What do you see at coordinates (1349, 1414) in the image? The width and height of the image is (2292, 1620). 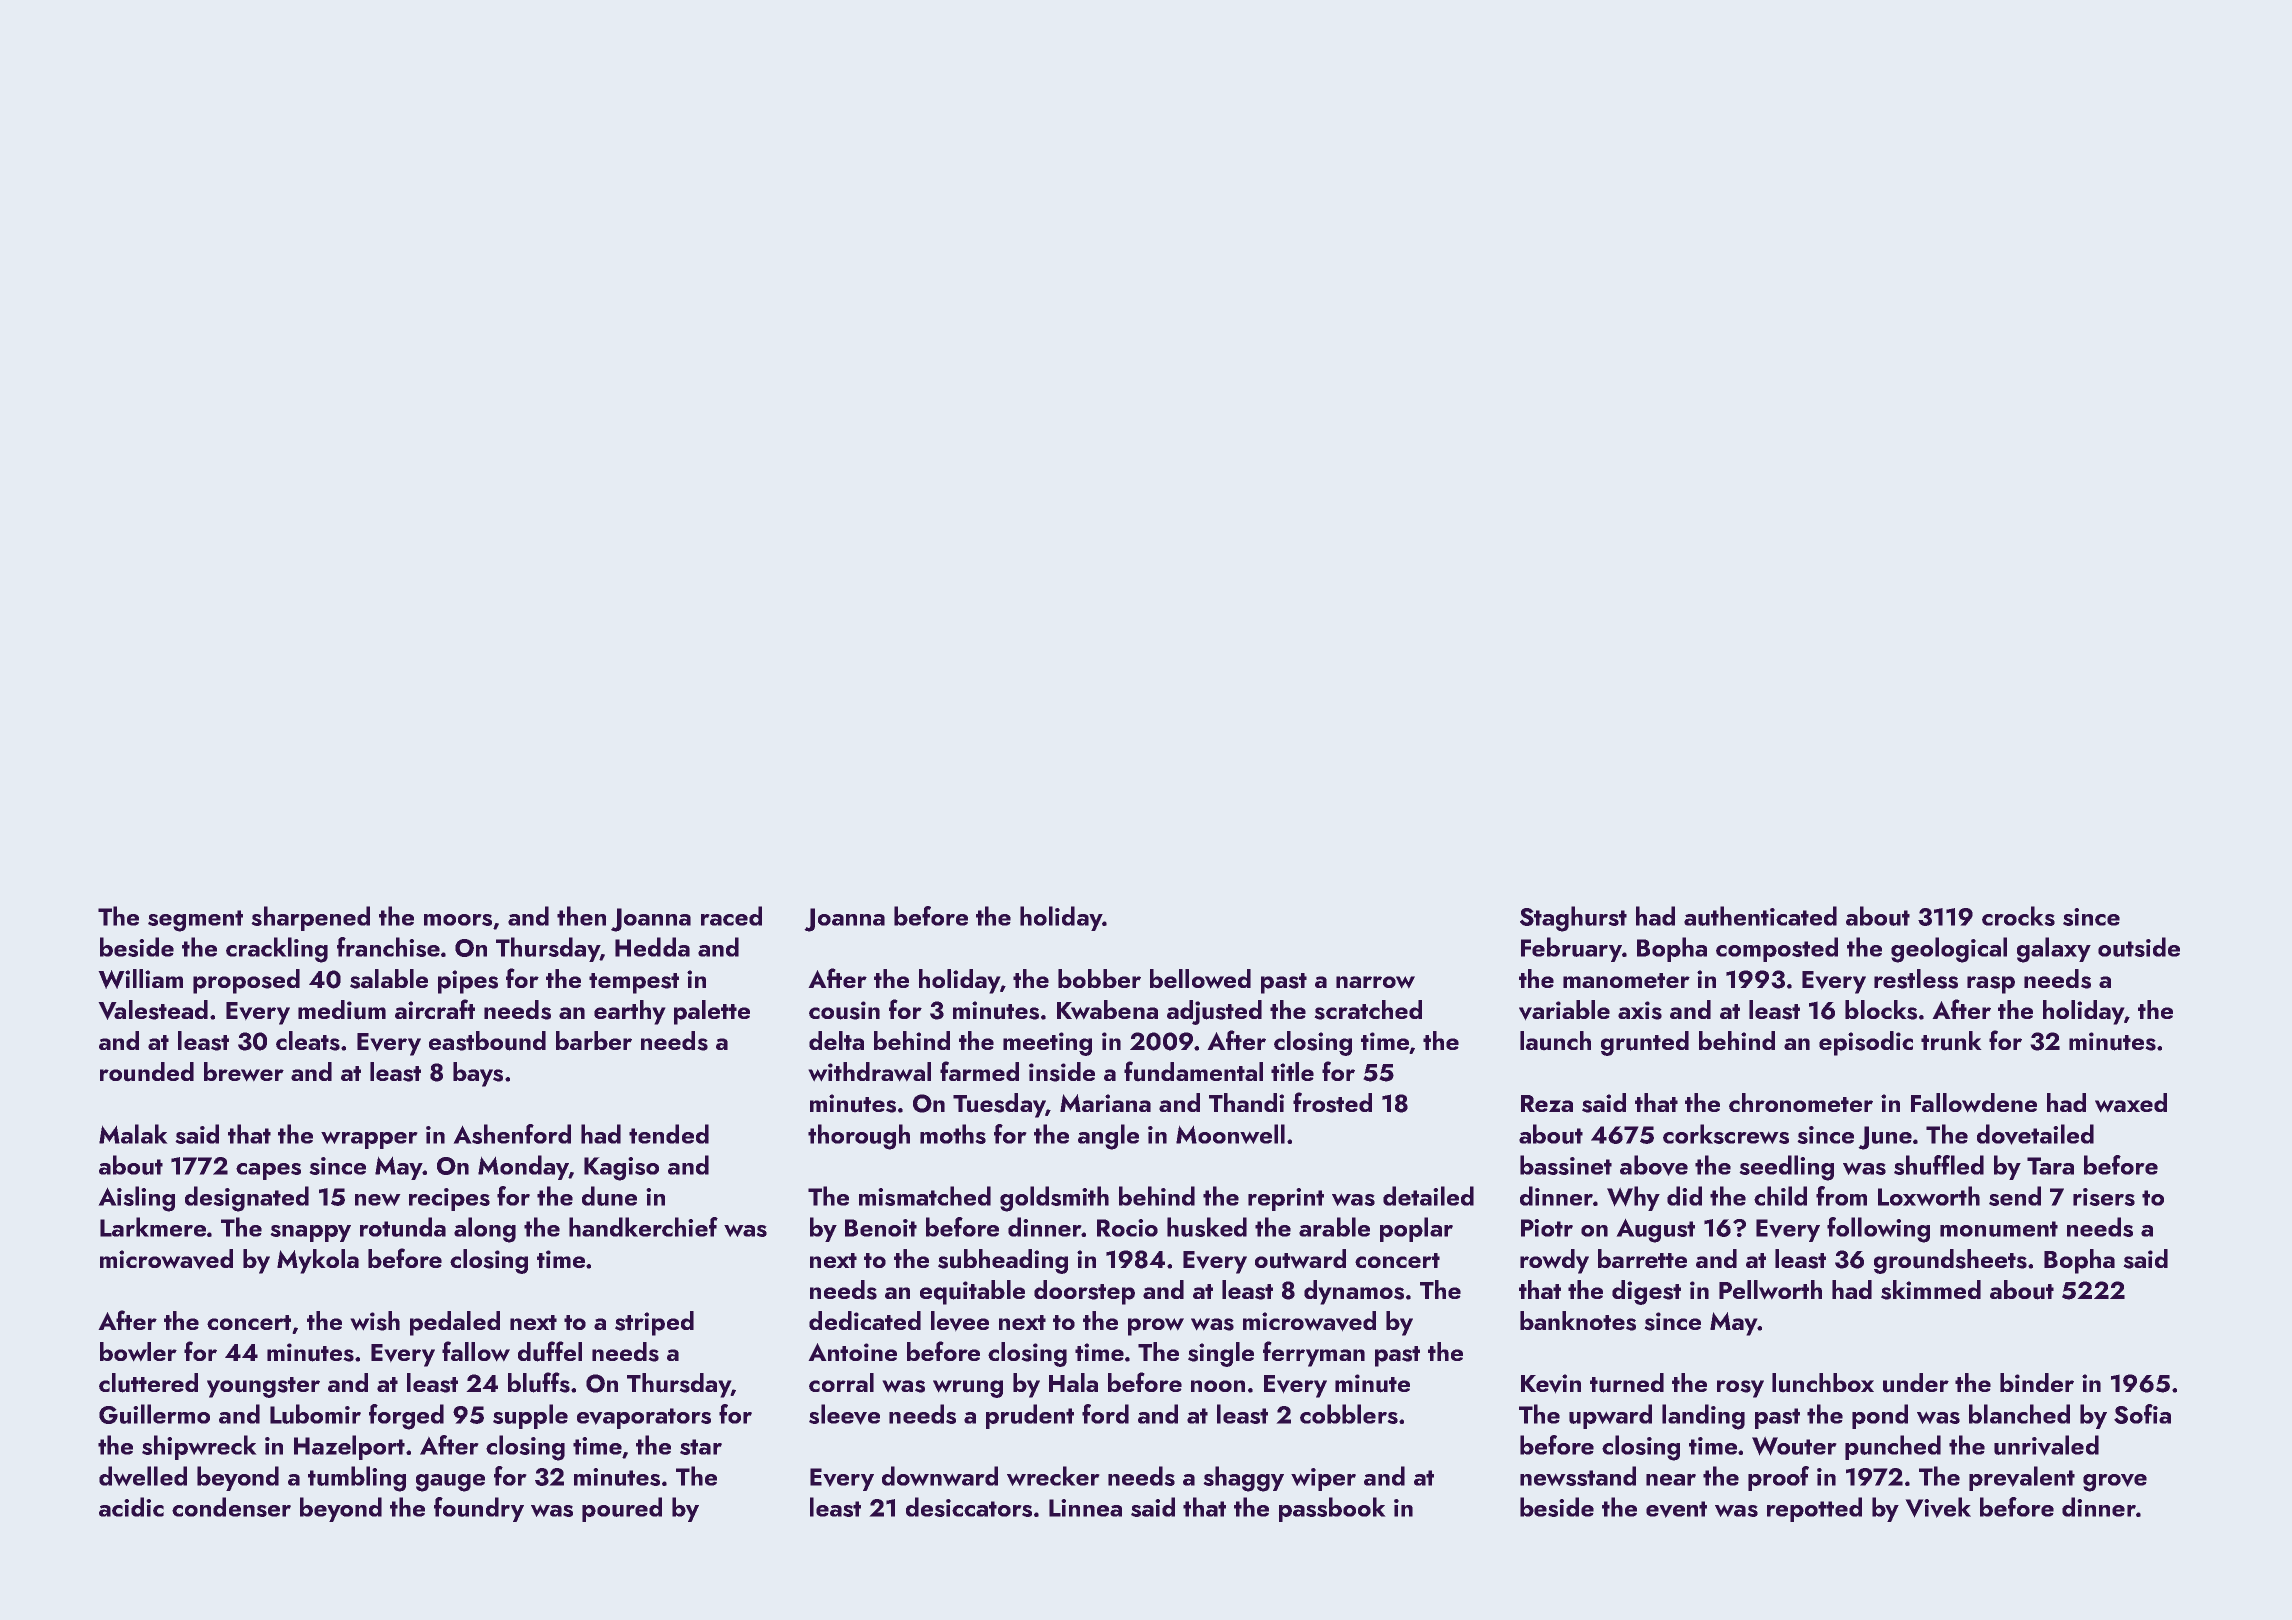 I see `cobblers` at bounding box center [1349, 1414].
